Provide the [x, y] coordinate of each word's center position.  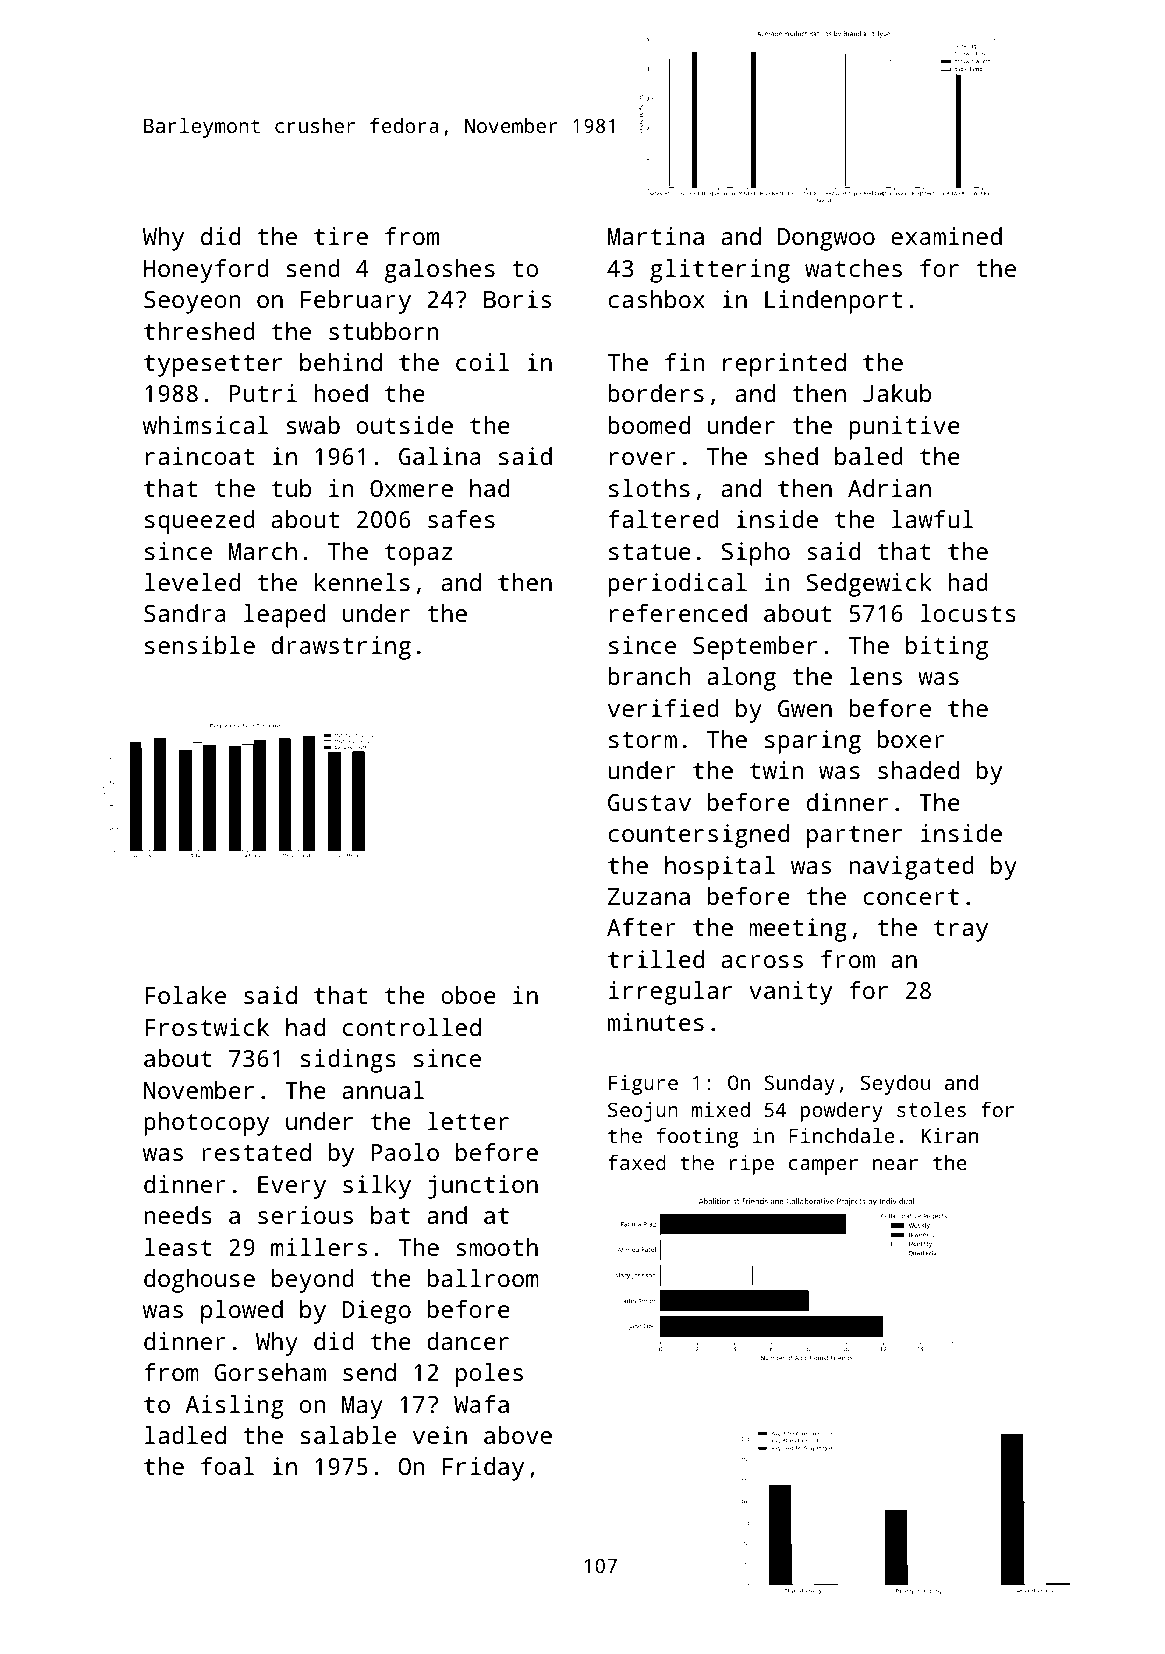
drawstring [341, 648]
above [518, 1435]
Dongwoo [826, 239]
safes [461, 519]
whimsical [206, 425]
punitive [904, 428]
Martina [656, 236]
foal [228, 1466]
